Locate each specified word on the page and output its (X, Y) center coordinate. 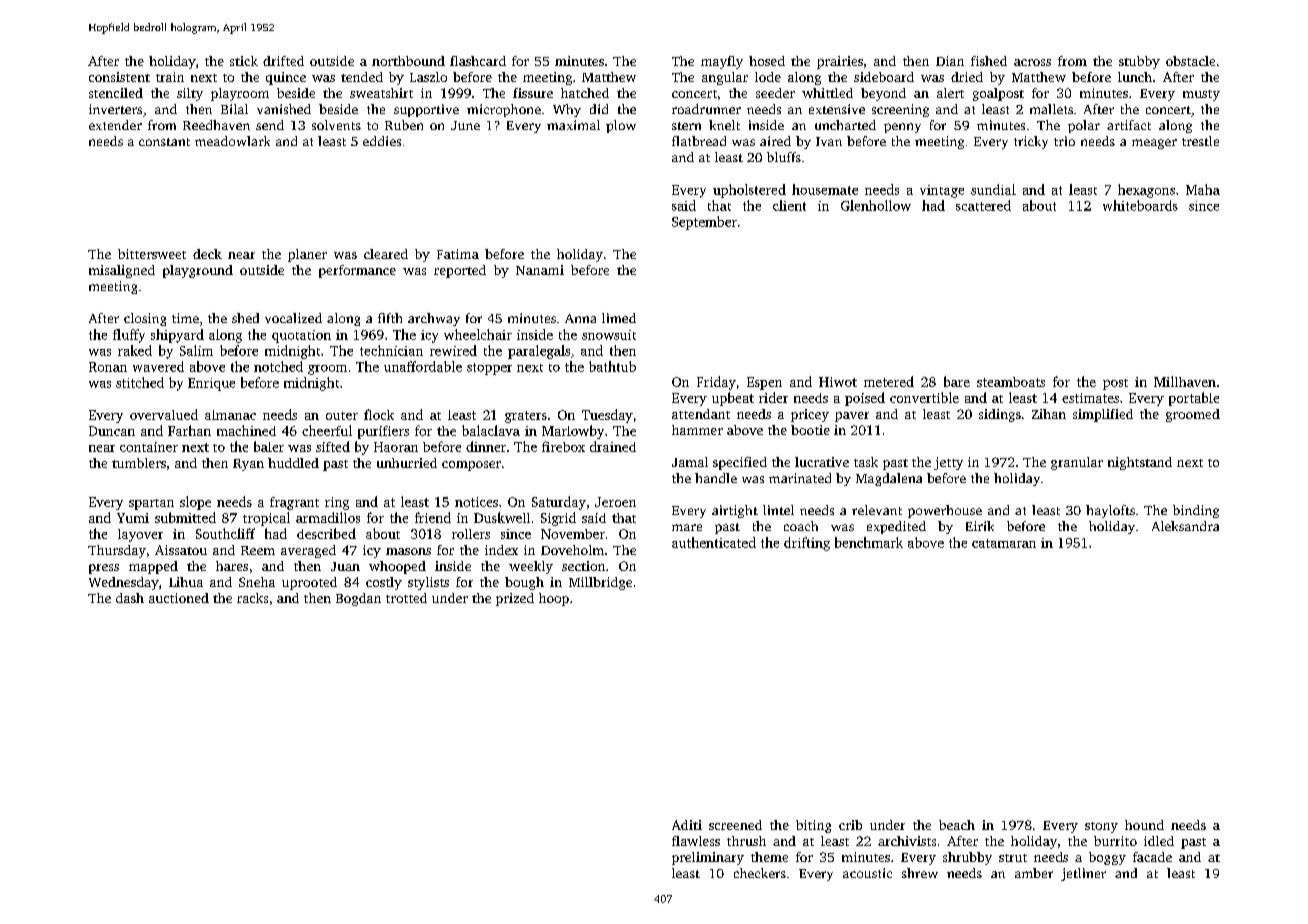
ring (337, 503)
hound (1144, 825)
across (1032, 62)
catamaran (1004, 543)
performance (357, 271)
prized (515, 599)
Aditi (687, 825)
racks (252, 598)
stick (244, 61)
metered (889, 381)
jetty (948, 463)
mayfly (722, 62)
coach (801, 526)
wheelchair (478, 334)
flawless (696, 841)
